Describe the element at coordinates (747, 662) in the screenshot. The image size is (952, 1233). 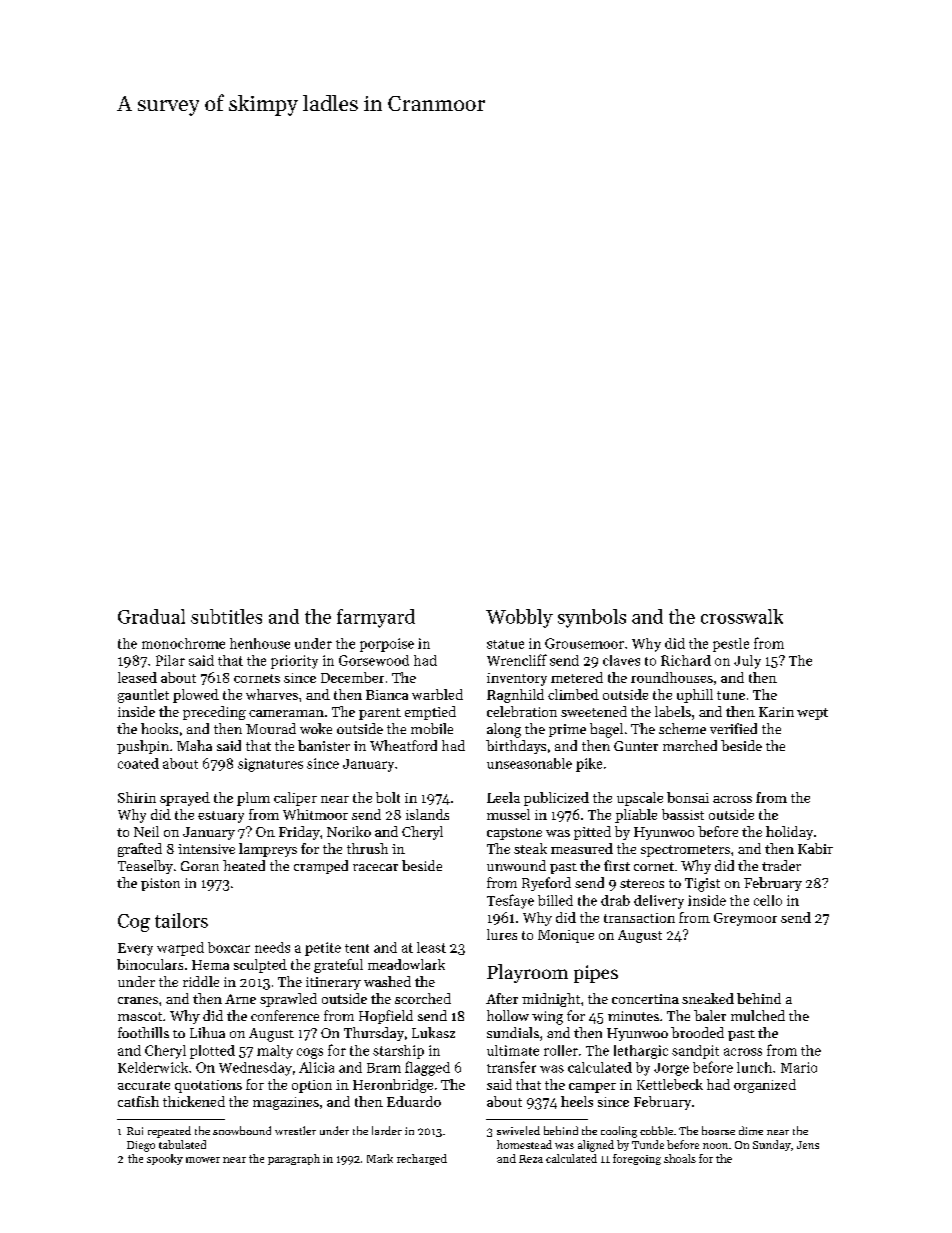
I see `July` at that location.
